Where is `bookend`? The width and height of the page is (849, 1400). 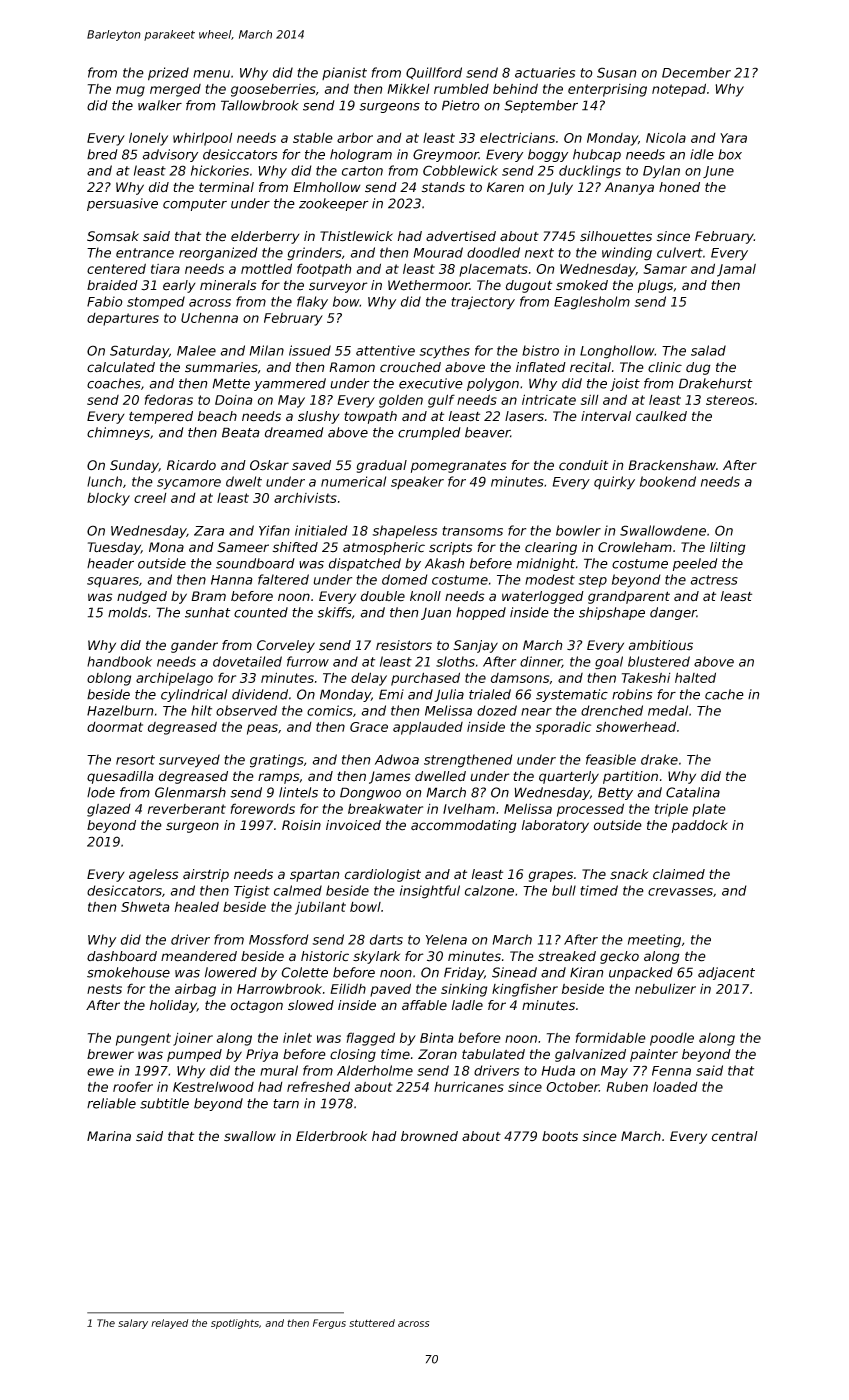
bookend is located at coordinates (668, 481).
